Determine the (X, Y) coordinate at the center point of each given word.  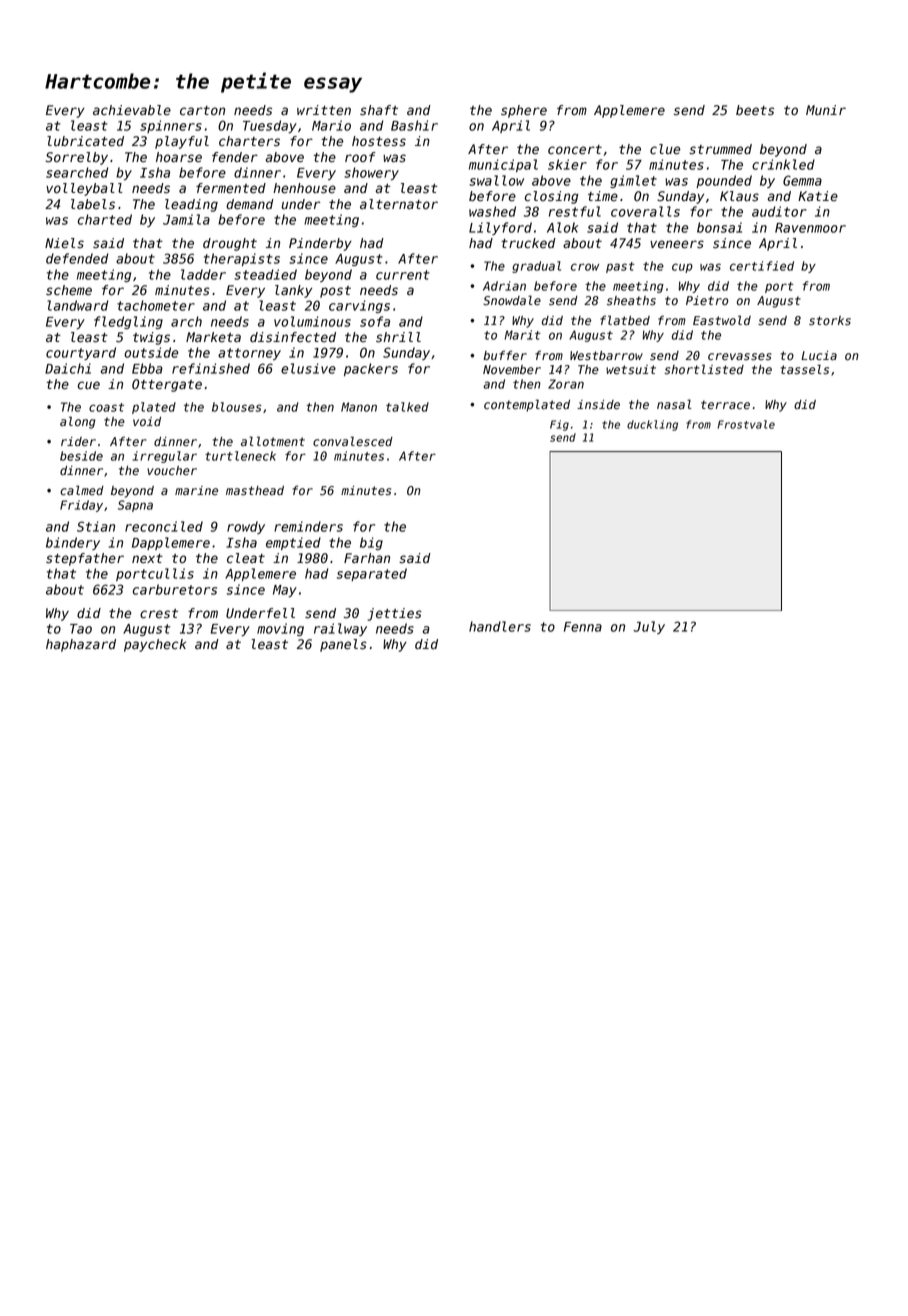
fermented (231, 188)
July (649, 627)
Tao (81, 629)
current (403, 275)
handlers (500, 626)
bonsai (719, 227)
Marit (522, 335)
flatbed (625, 320)
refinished (211, 368)
